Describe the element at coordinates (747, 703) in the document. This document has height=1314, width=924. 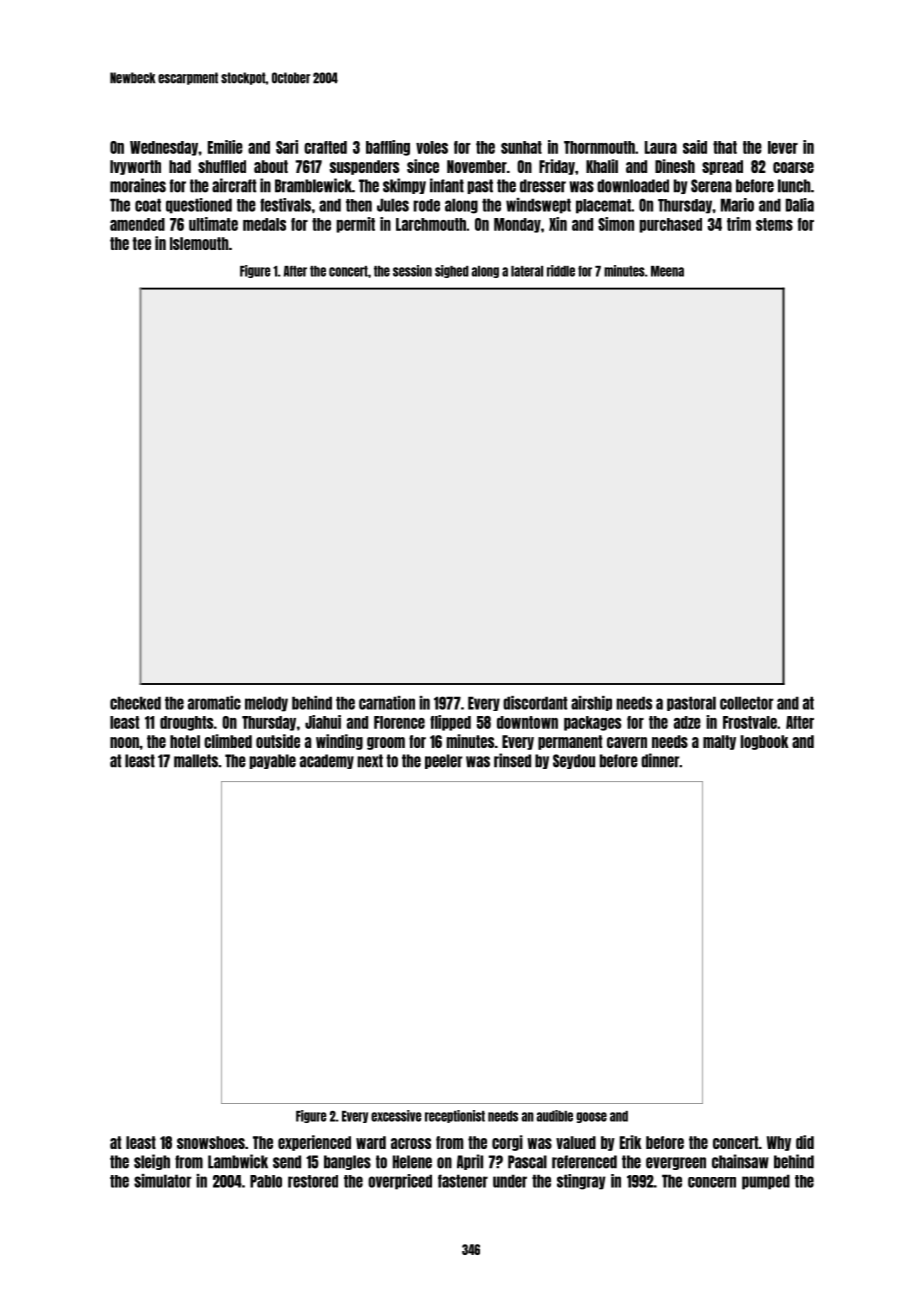
I see `collector` at that location.
